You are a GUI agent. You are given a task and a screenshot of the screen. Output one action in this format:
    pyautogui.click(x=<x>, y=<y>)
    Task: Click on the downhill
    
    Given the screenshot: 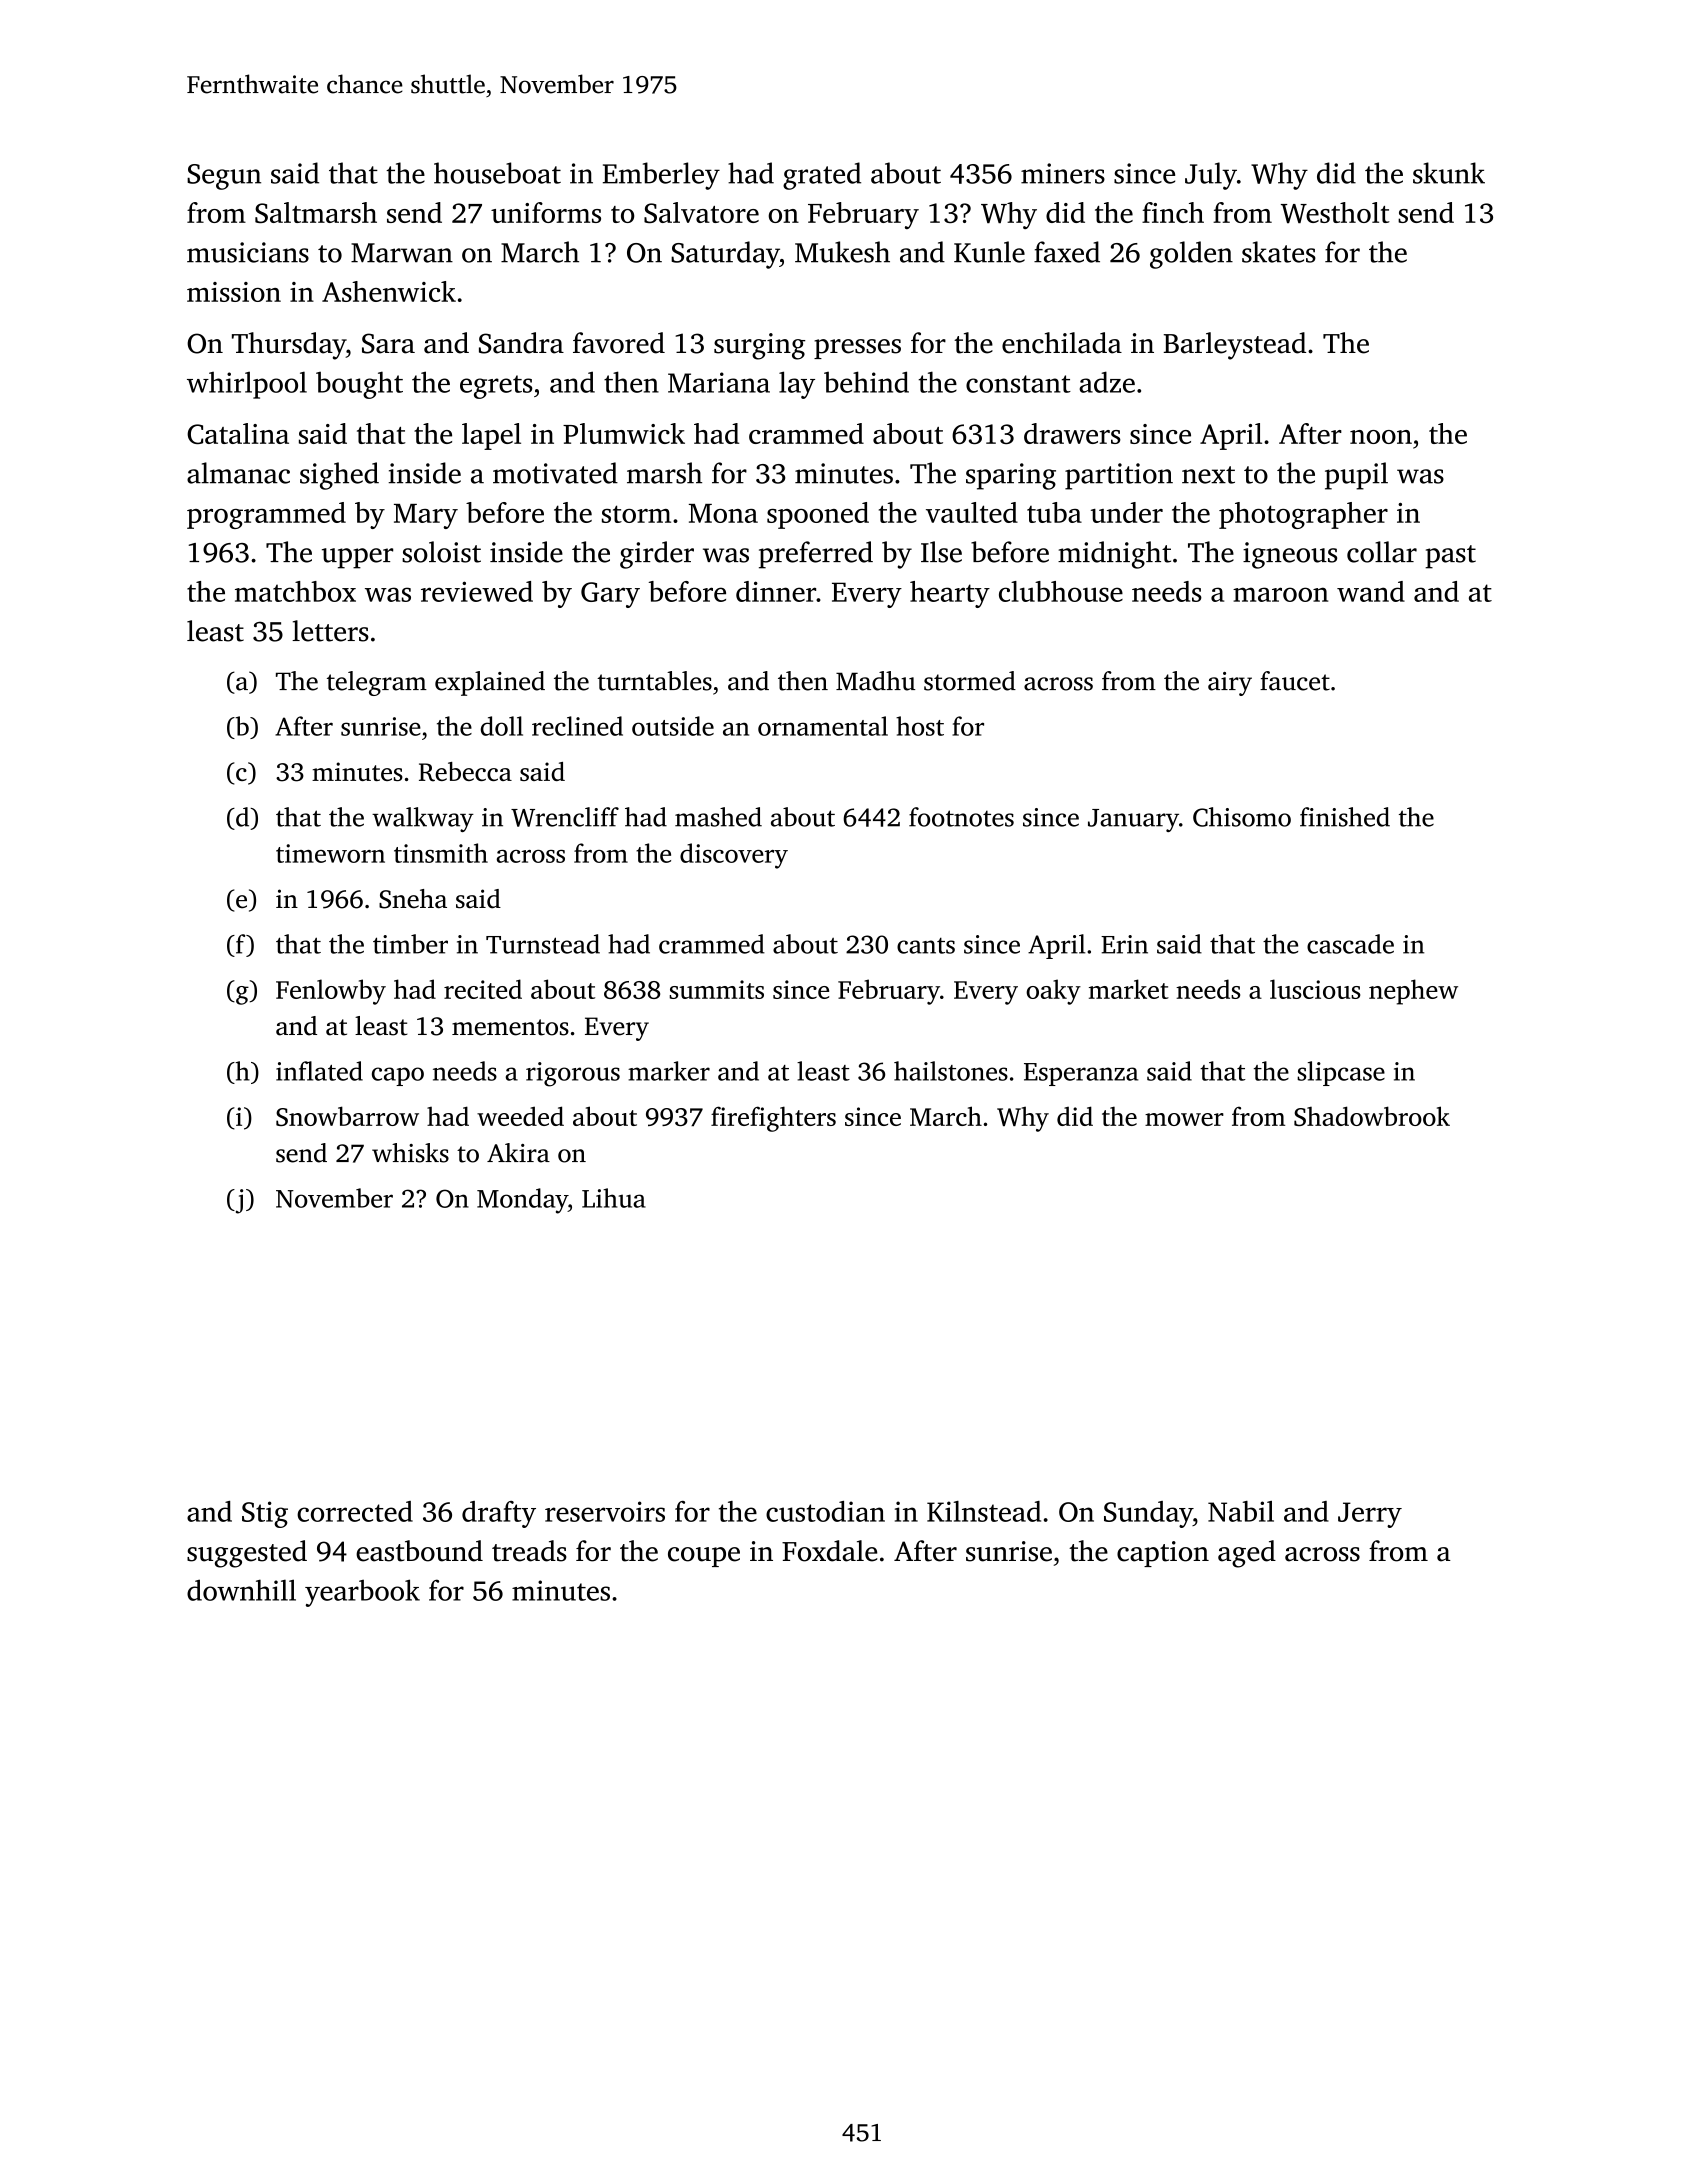 What is the action you would take?
    pyautogui.click(x=241, y=1590)
